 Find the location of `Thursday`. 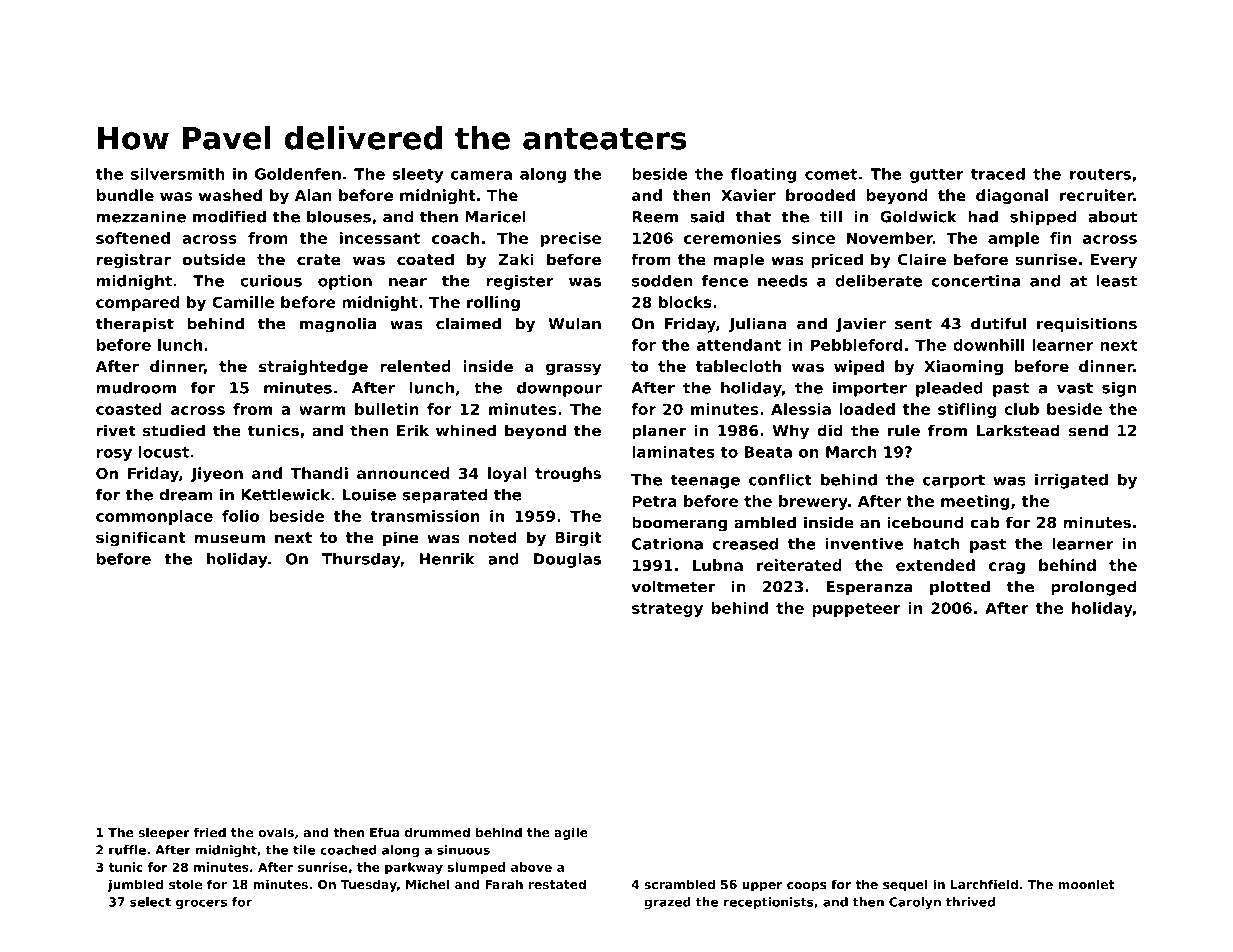

Thursday is located at coordinates (361, 560).
